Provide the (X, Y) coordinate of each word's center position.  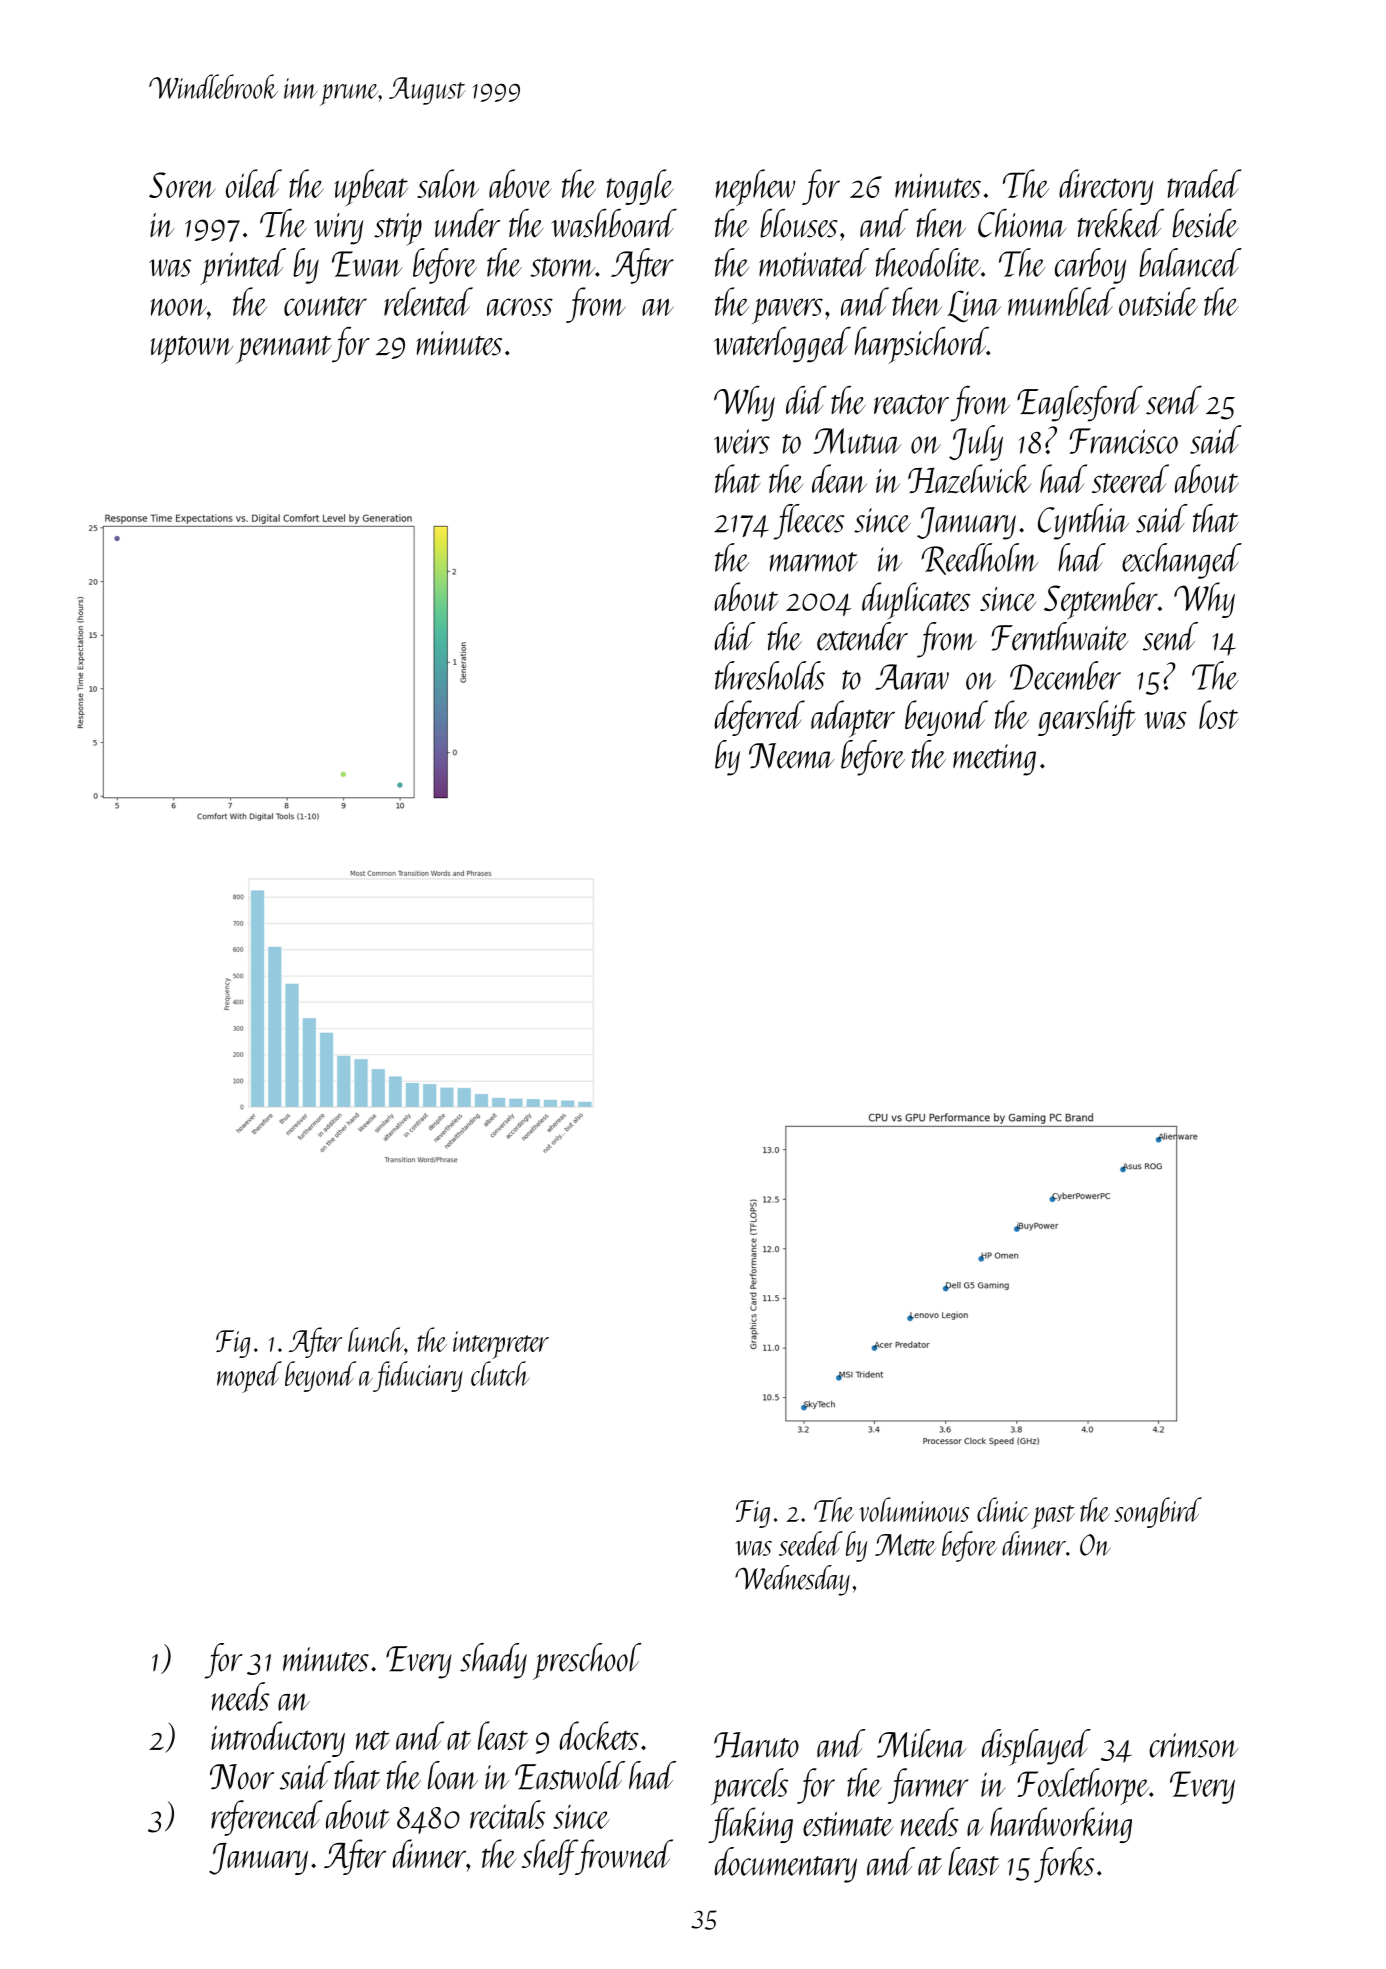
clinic (1003, 1509)
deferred (759, 718)
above (520, 183)
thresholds (770, 675)
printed (243, 266)
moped (249, 1377)
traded (1205, 183)
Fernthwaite (1060, 636)
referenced (267, 1818)
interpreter (501, 1345)
